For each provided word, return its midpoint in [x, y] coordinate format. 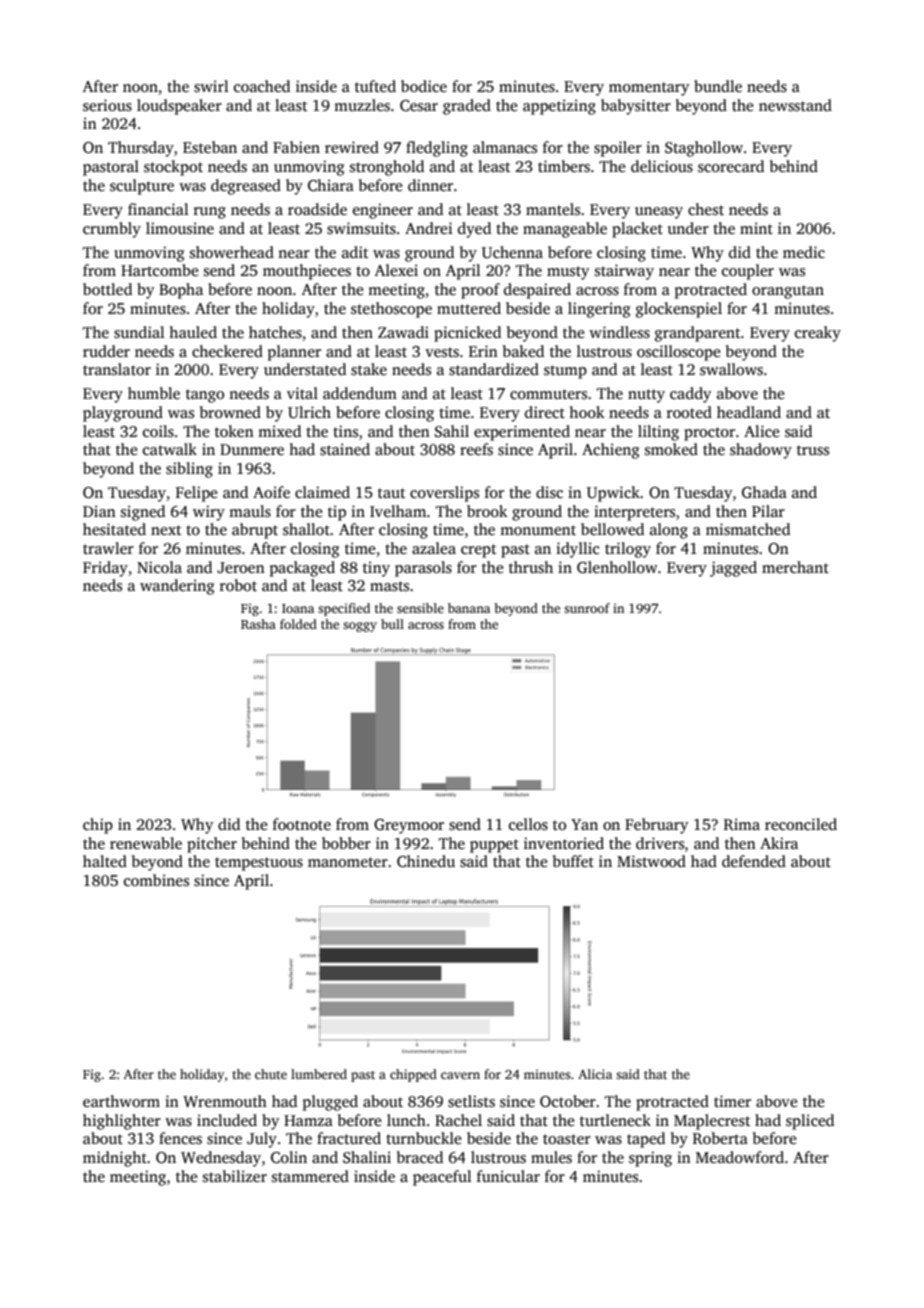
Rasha [258, 624]
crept [478, 551]
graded [467, 107]
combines [156, 880]
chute [271, 1074]
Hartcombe [159, 270]
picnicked [467, 334]
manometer [348, 862]
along [669, 531]
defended [754, 861]
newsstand [795, 105]
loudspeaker [179, 107]
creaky [818, 334]
